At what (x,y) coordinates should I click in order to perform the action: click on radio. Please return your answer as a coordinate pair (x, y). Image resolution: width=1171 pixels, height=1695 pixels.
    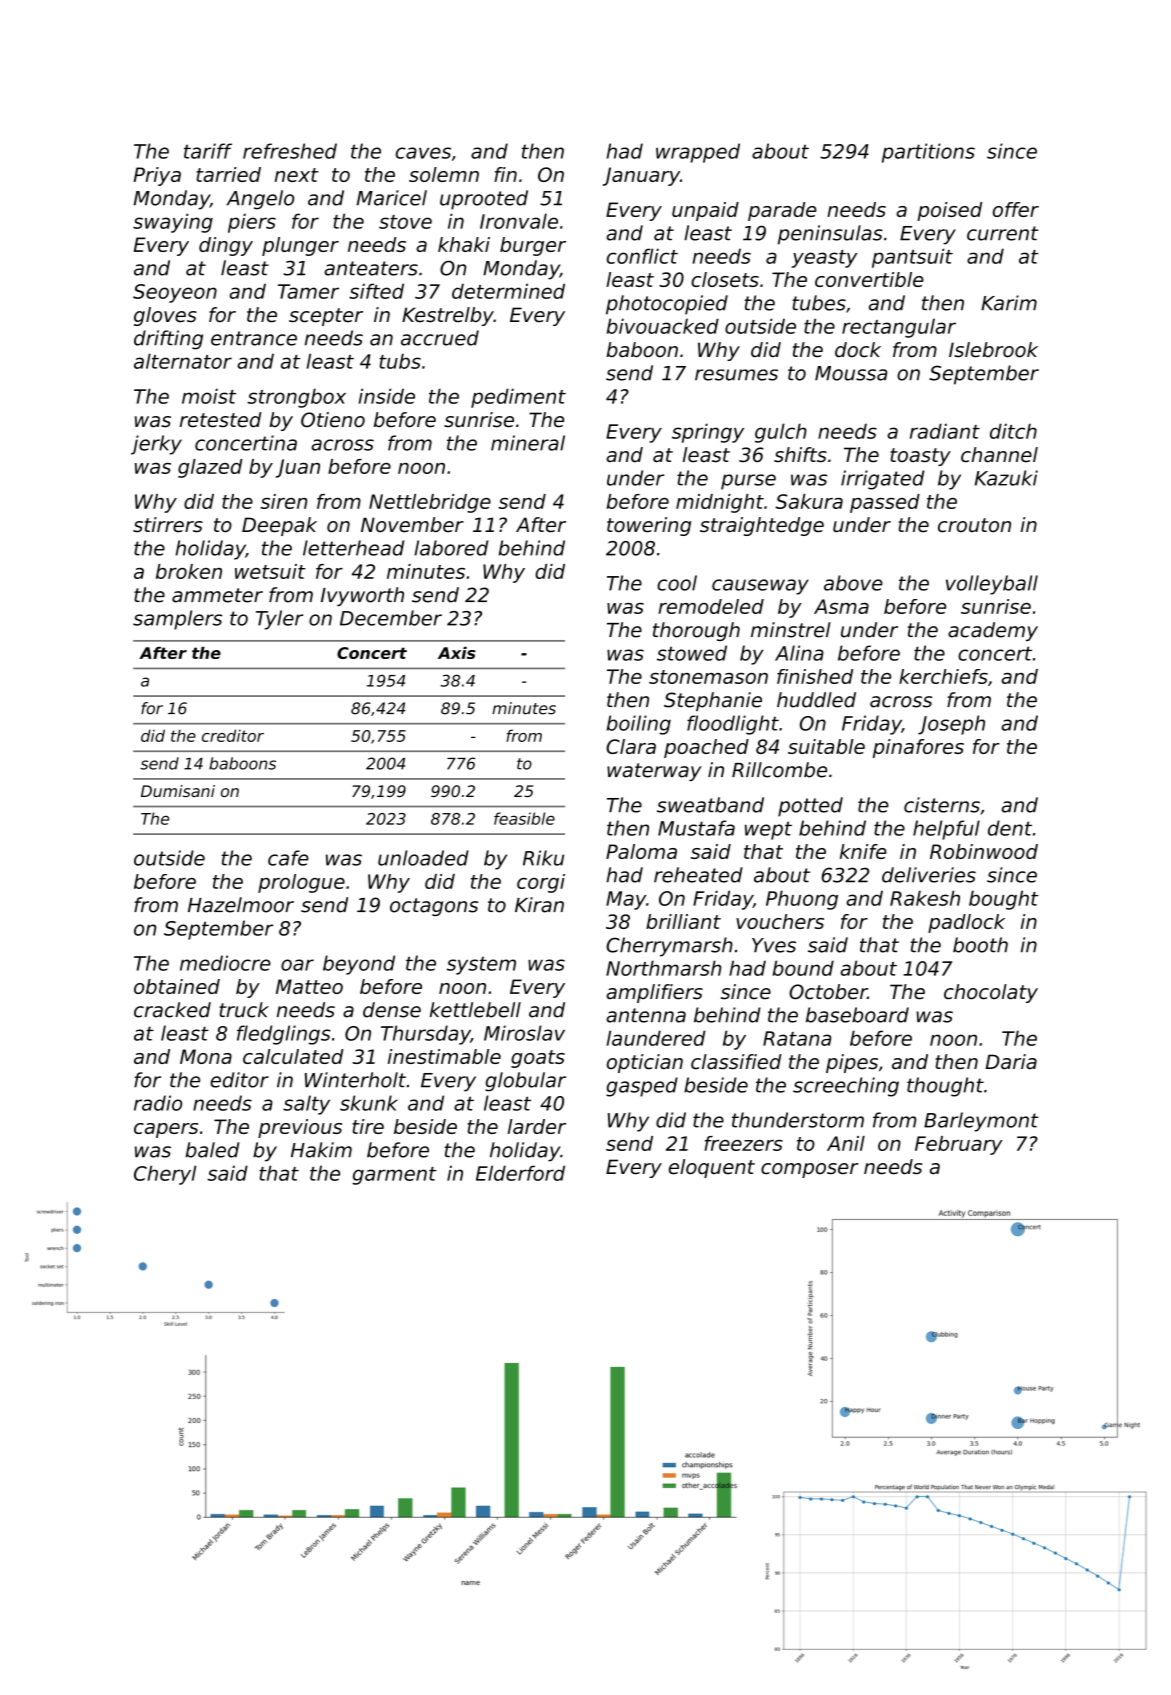
    Looking at the image, I should click on (158, 1103).
